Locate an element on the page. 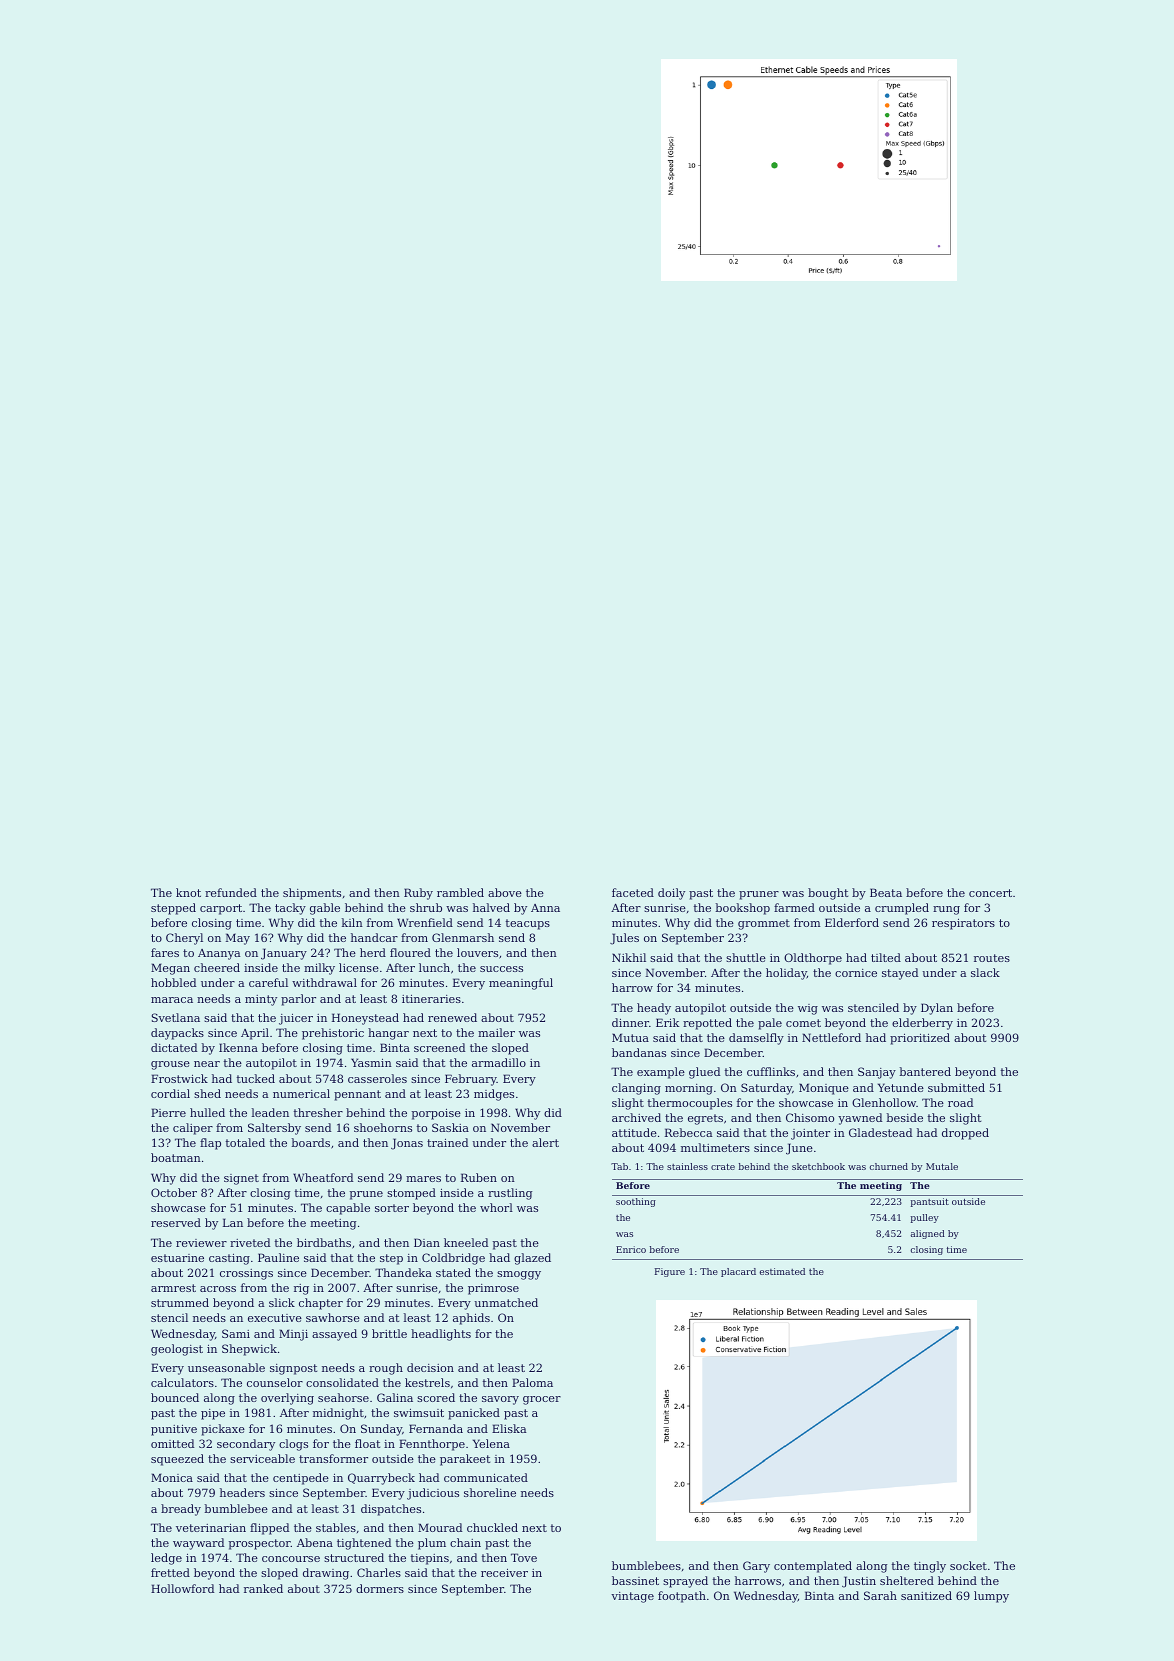  estimated is located at coordinates (782, 1271).
